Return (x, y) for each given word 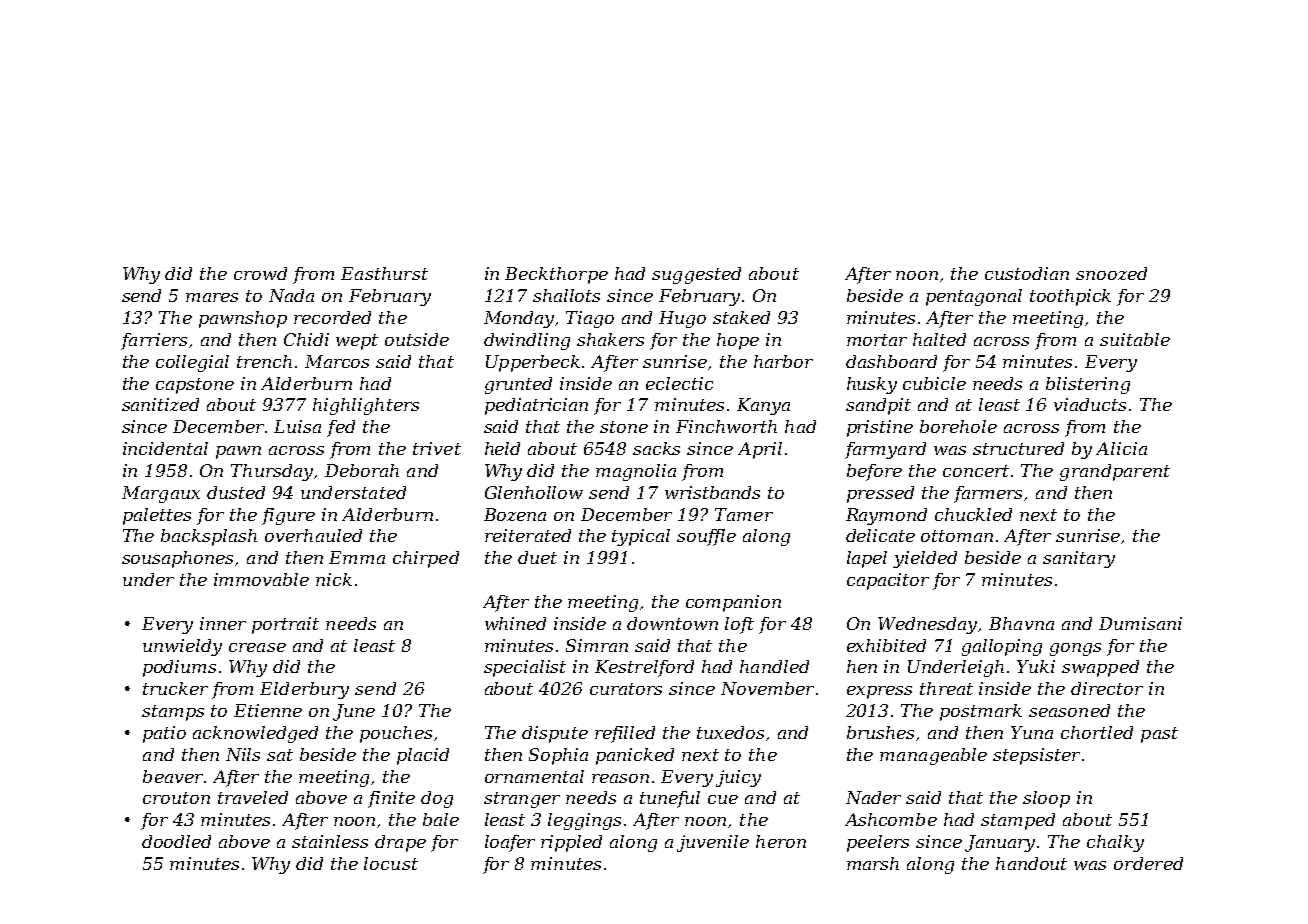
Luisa (297, 426)
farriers (154, 341)
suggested (696, 275)
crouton (176, 798)
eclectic (679, 383)
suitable (1135, 339)
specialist (525, 668)
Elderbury (304, 690)
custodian (1027, 273)
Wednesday (928, 625)
